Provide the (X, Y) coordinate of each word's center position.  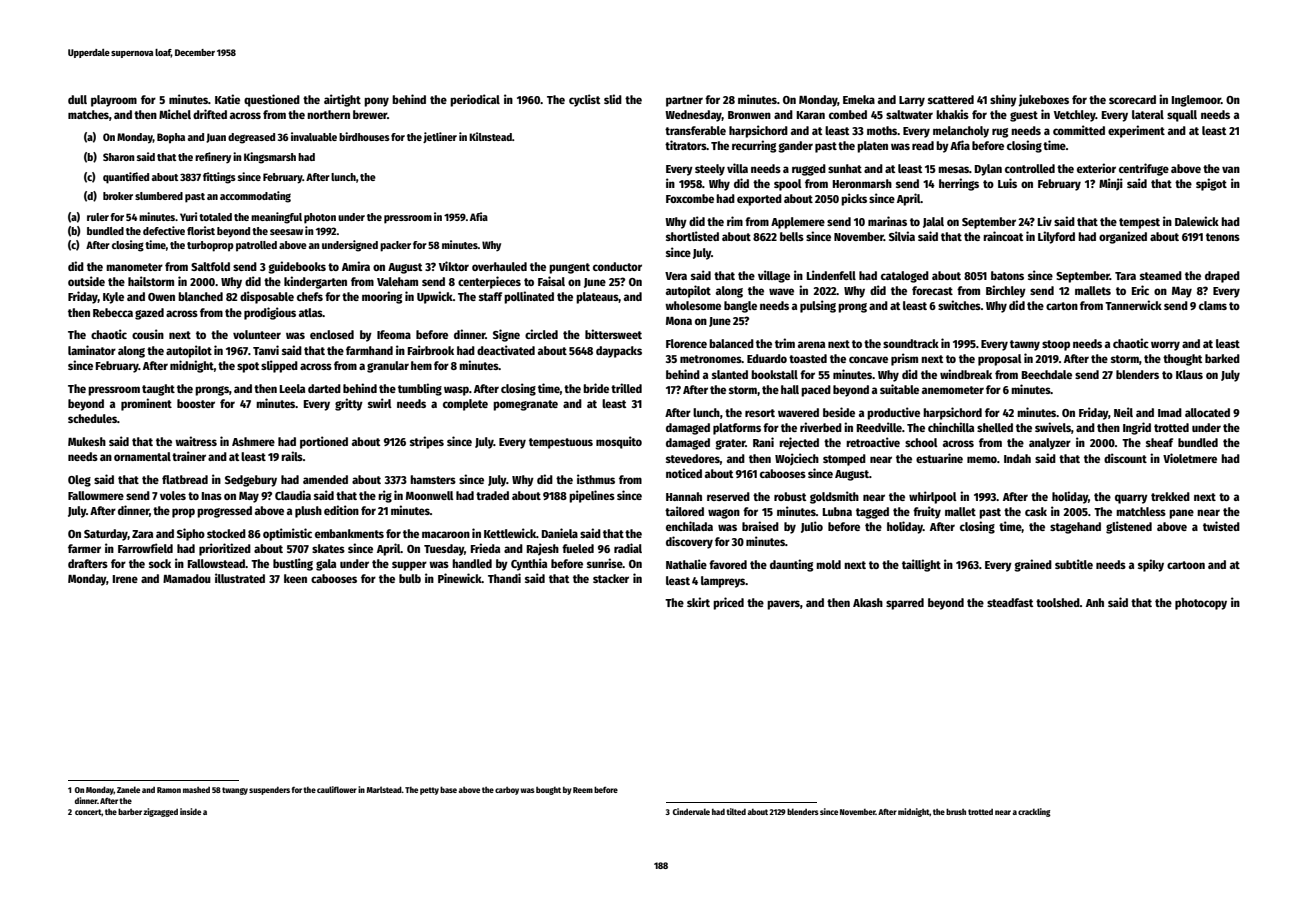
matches (88, 114)
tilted (736, 811)
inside (190, 811)
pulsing (818, 306)
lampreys (723, 582)
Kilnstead (490, 136)
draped (1222, 277)
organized (1123, 237)
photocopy (1201, 604)
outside (86, 281)
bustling (293, 564)
